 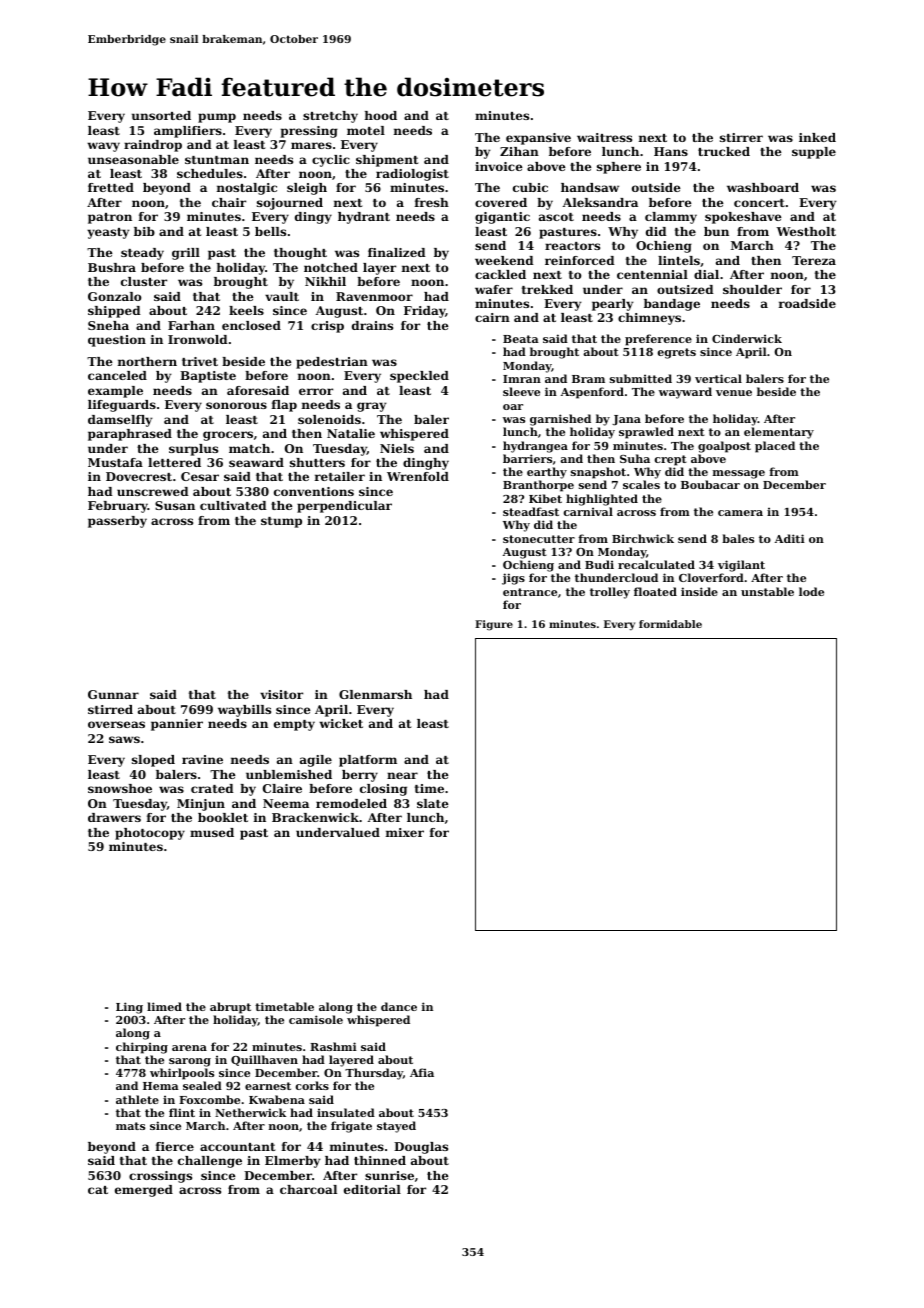 What do you see at coordinates (264, 1060) in the screenshot?
I see `Quillhaven` at bounding box center [264, 1060].
